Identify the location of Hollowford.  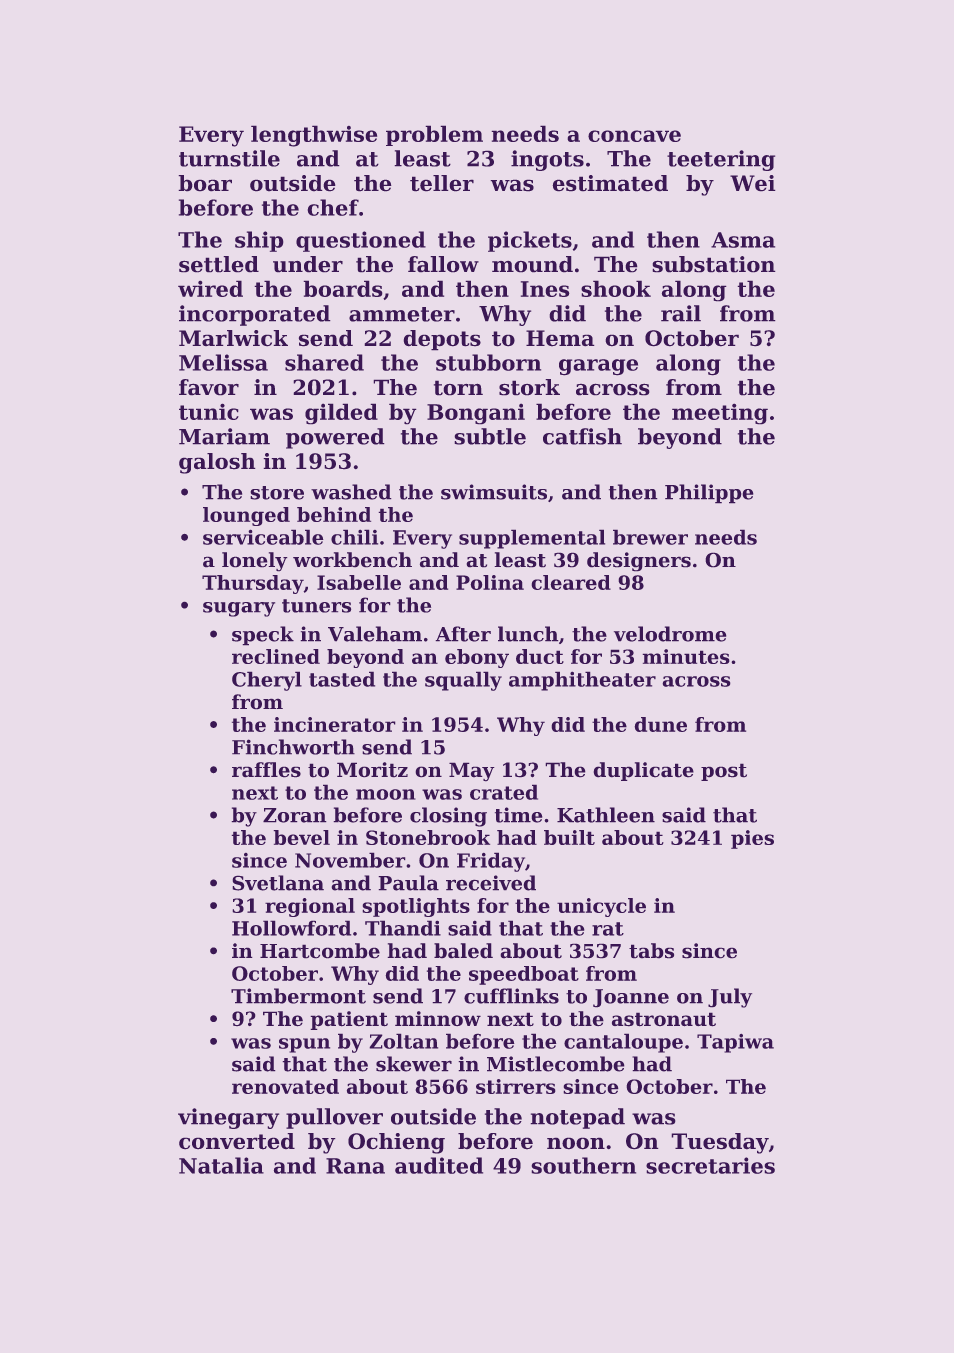
(291, 928).
